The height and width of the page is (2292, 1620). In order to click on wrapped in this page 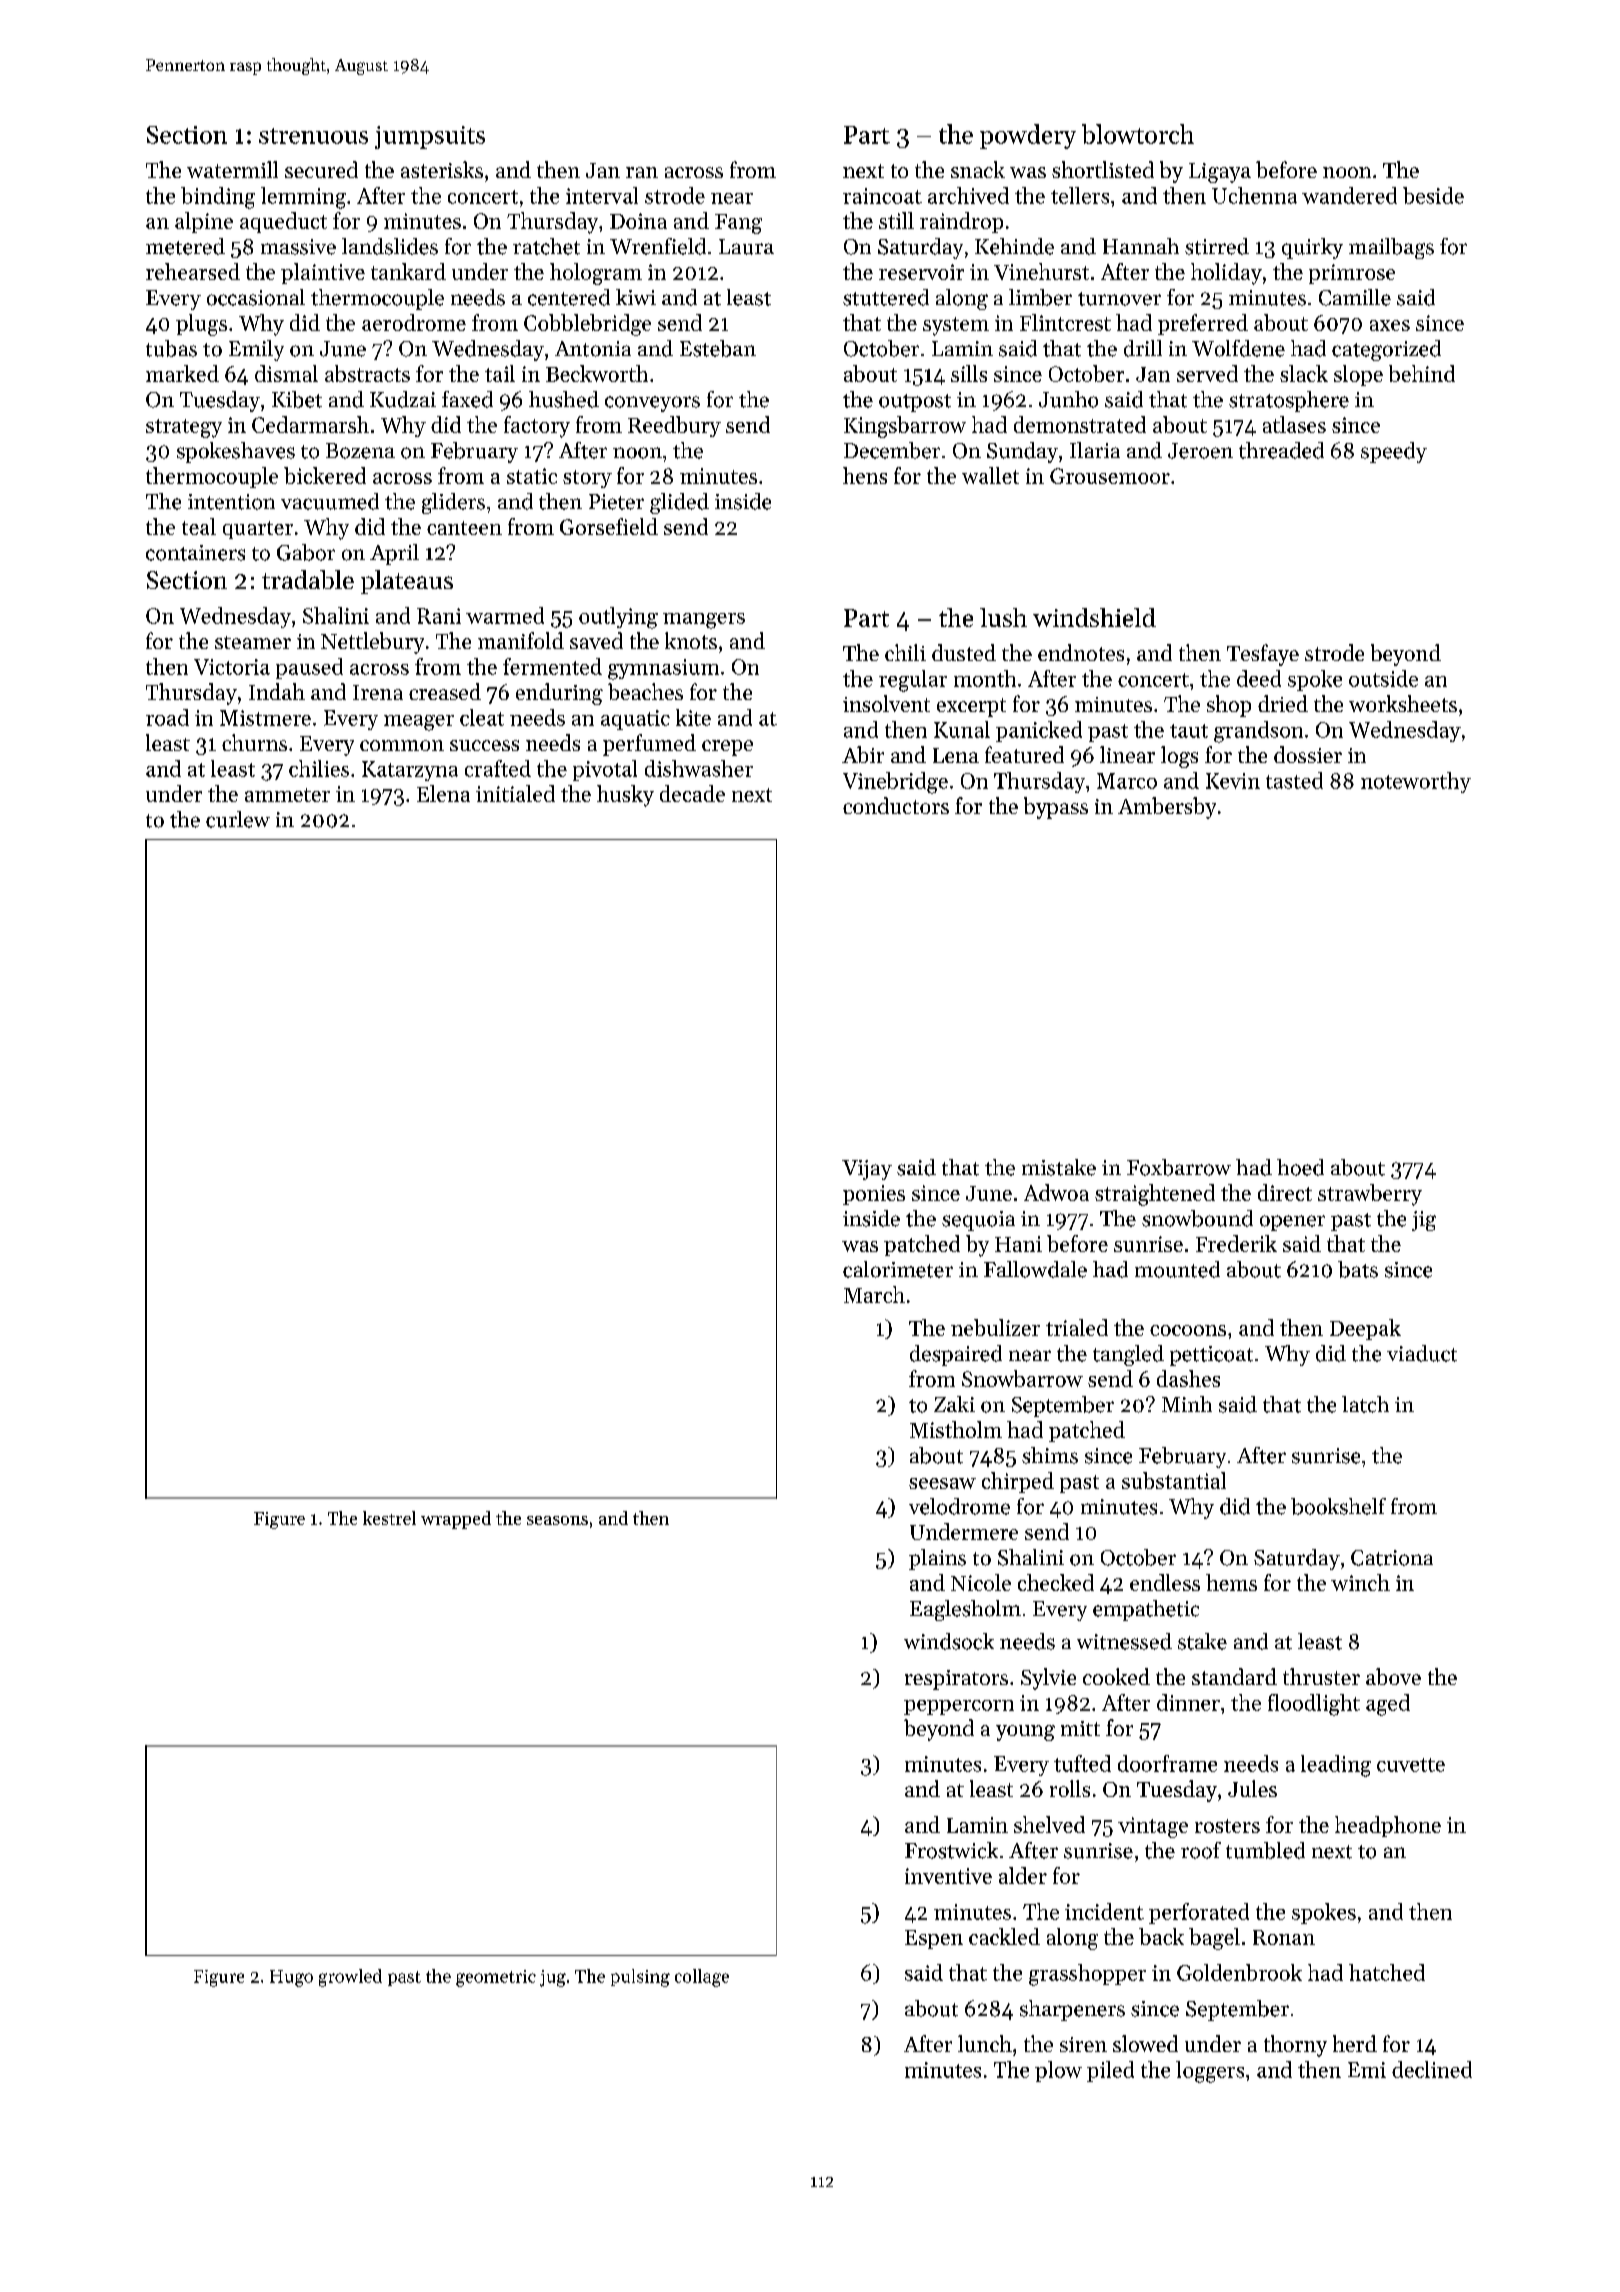, I will do `click(456, 1520)`.
